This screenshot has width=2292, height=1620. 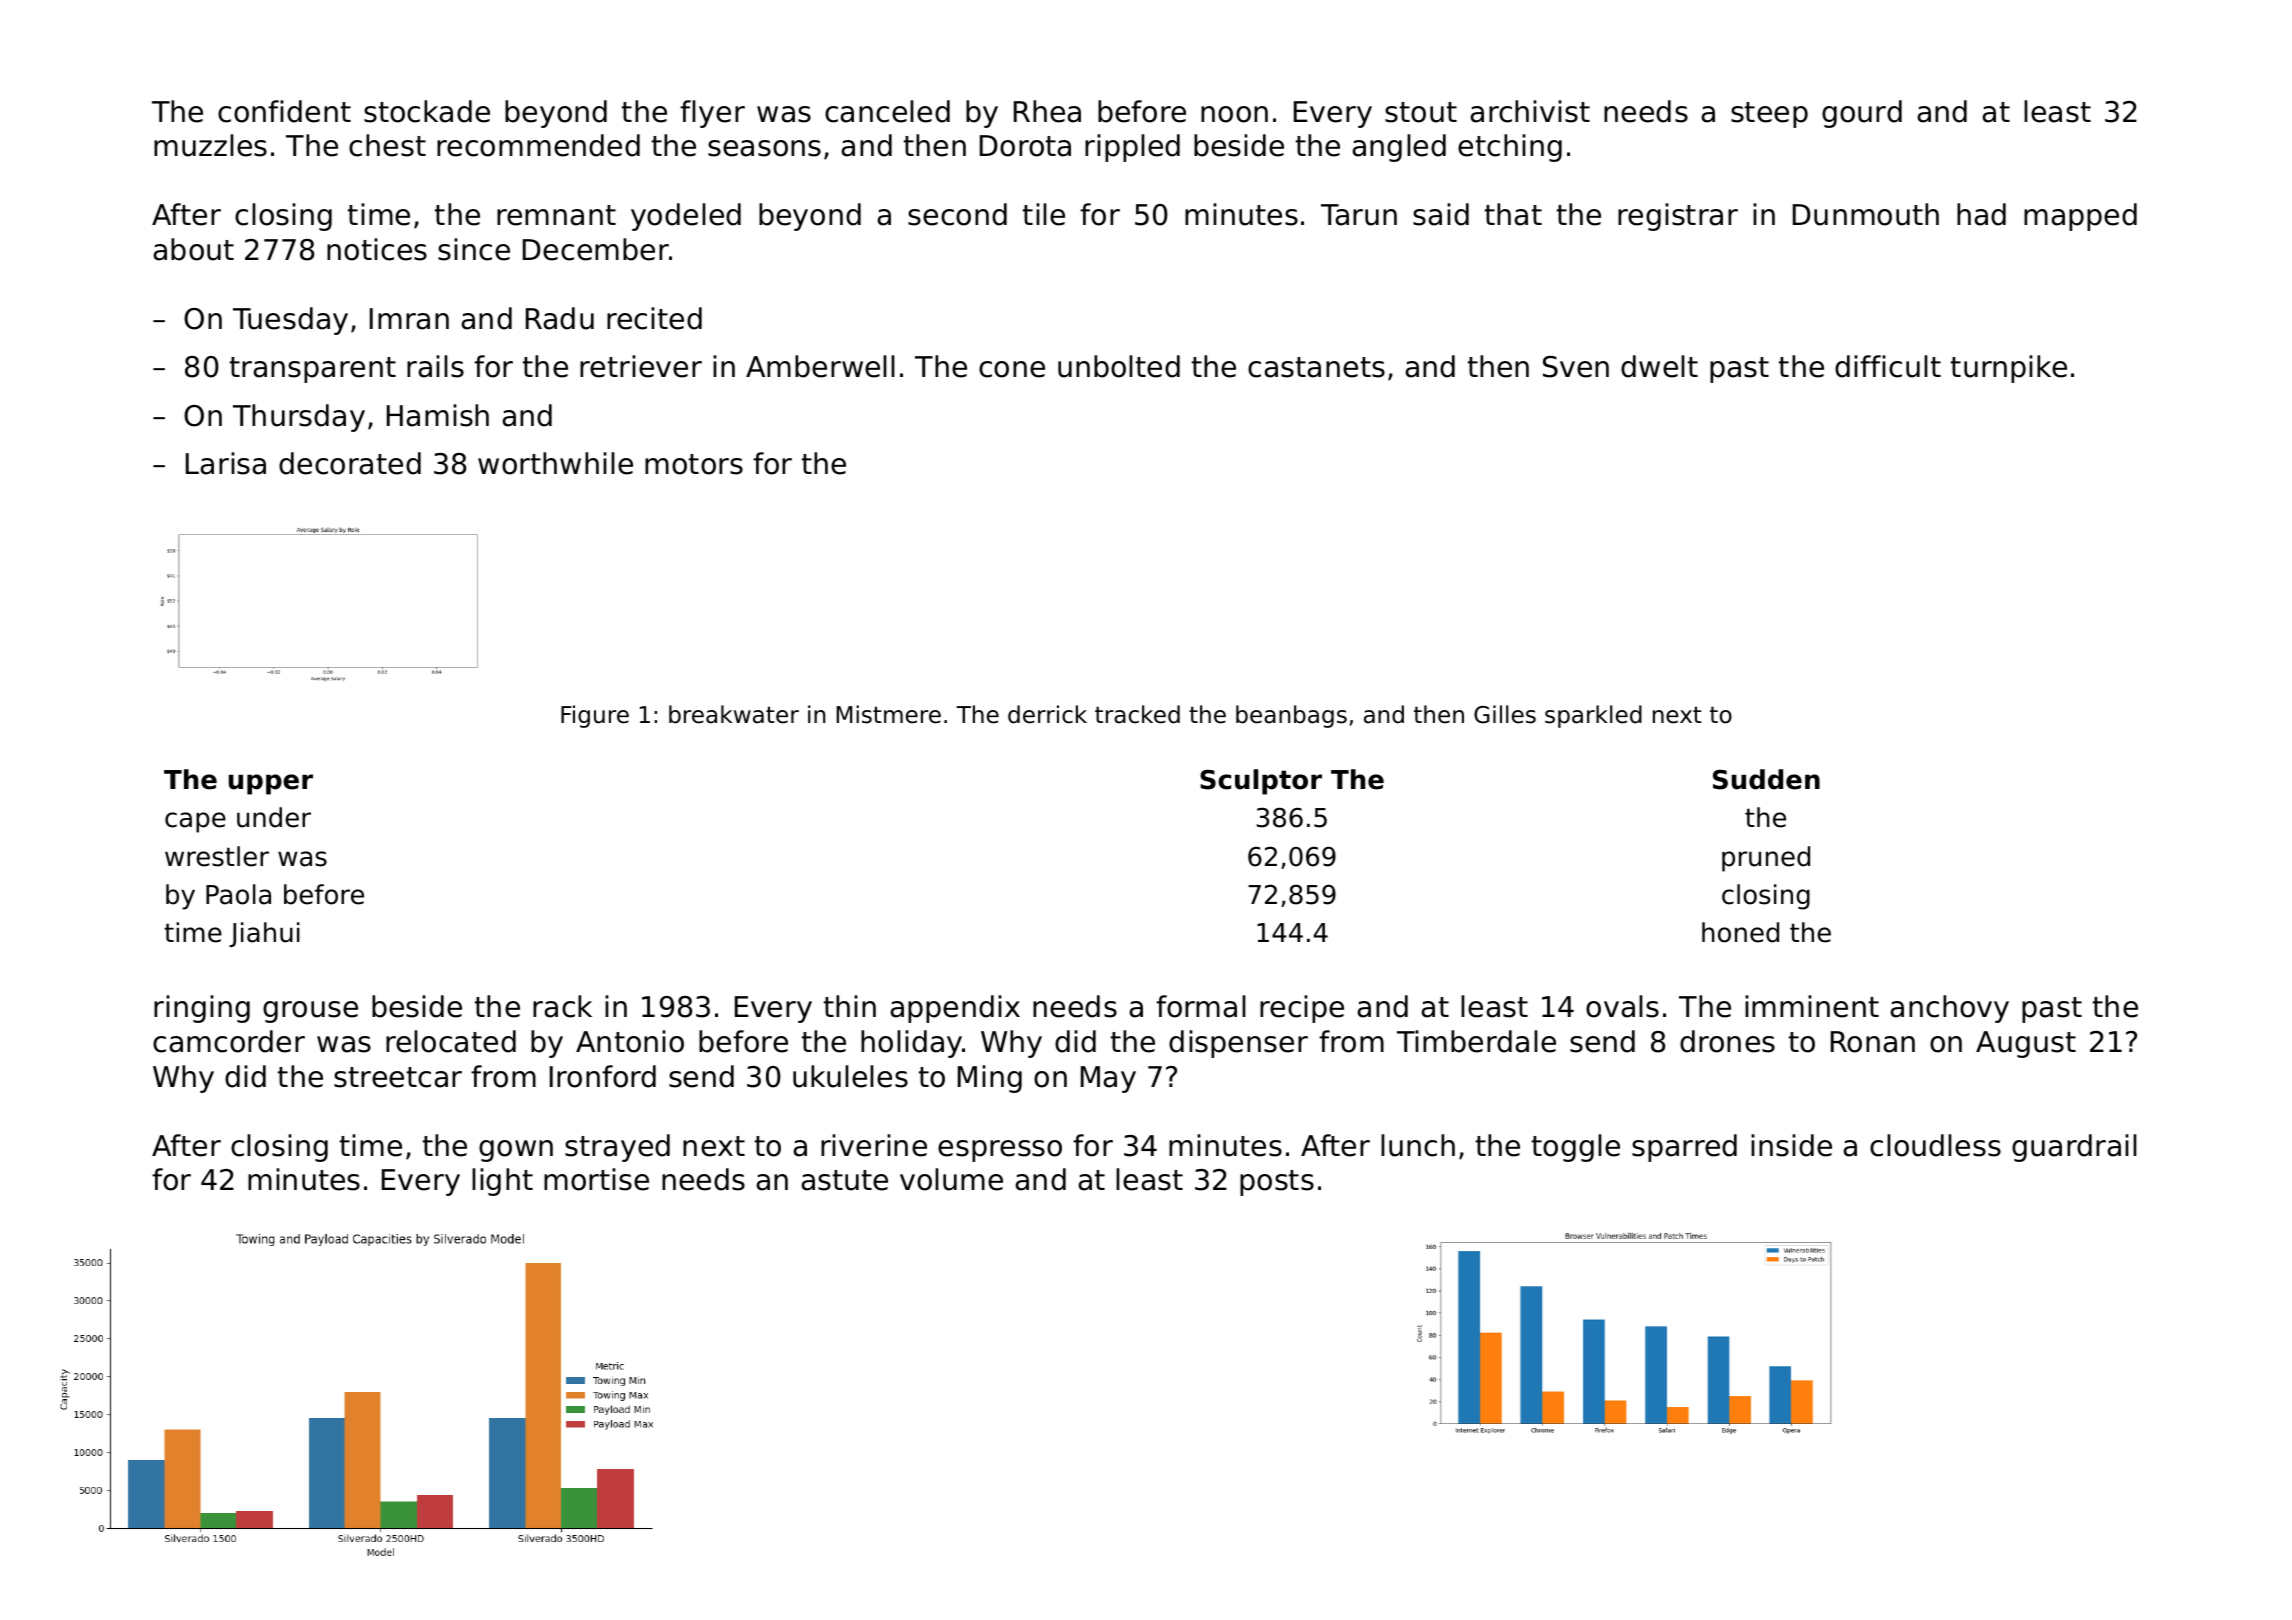 What do you see at coordinates (596, 1179) in the screenshot?
I see `mortise` at bounding box center [596, 1179].
